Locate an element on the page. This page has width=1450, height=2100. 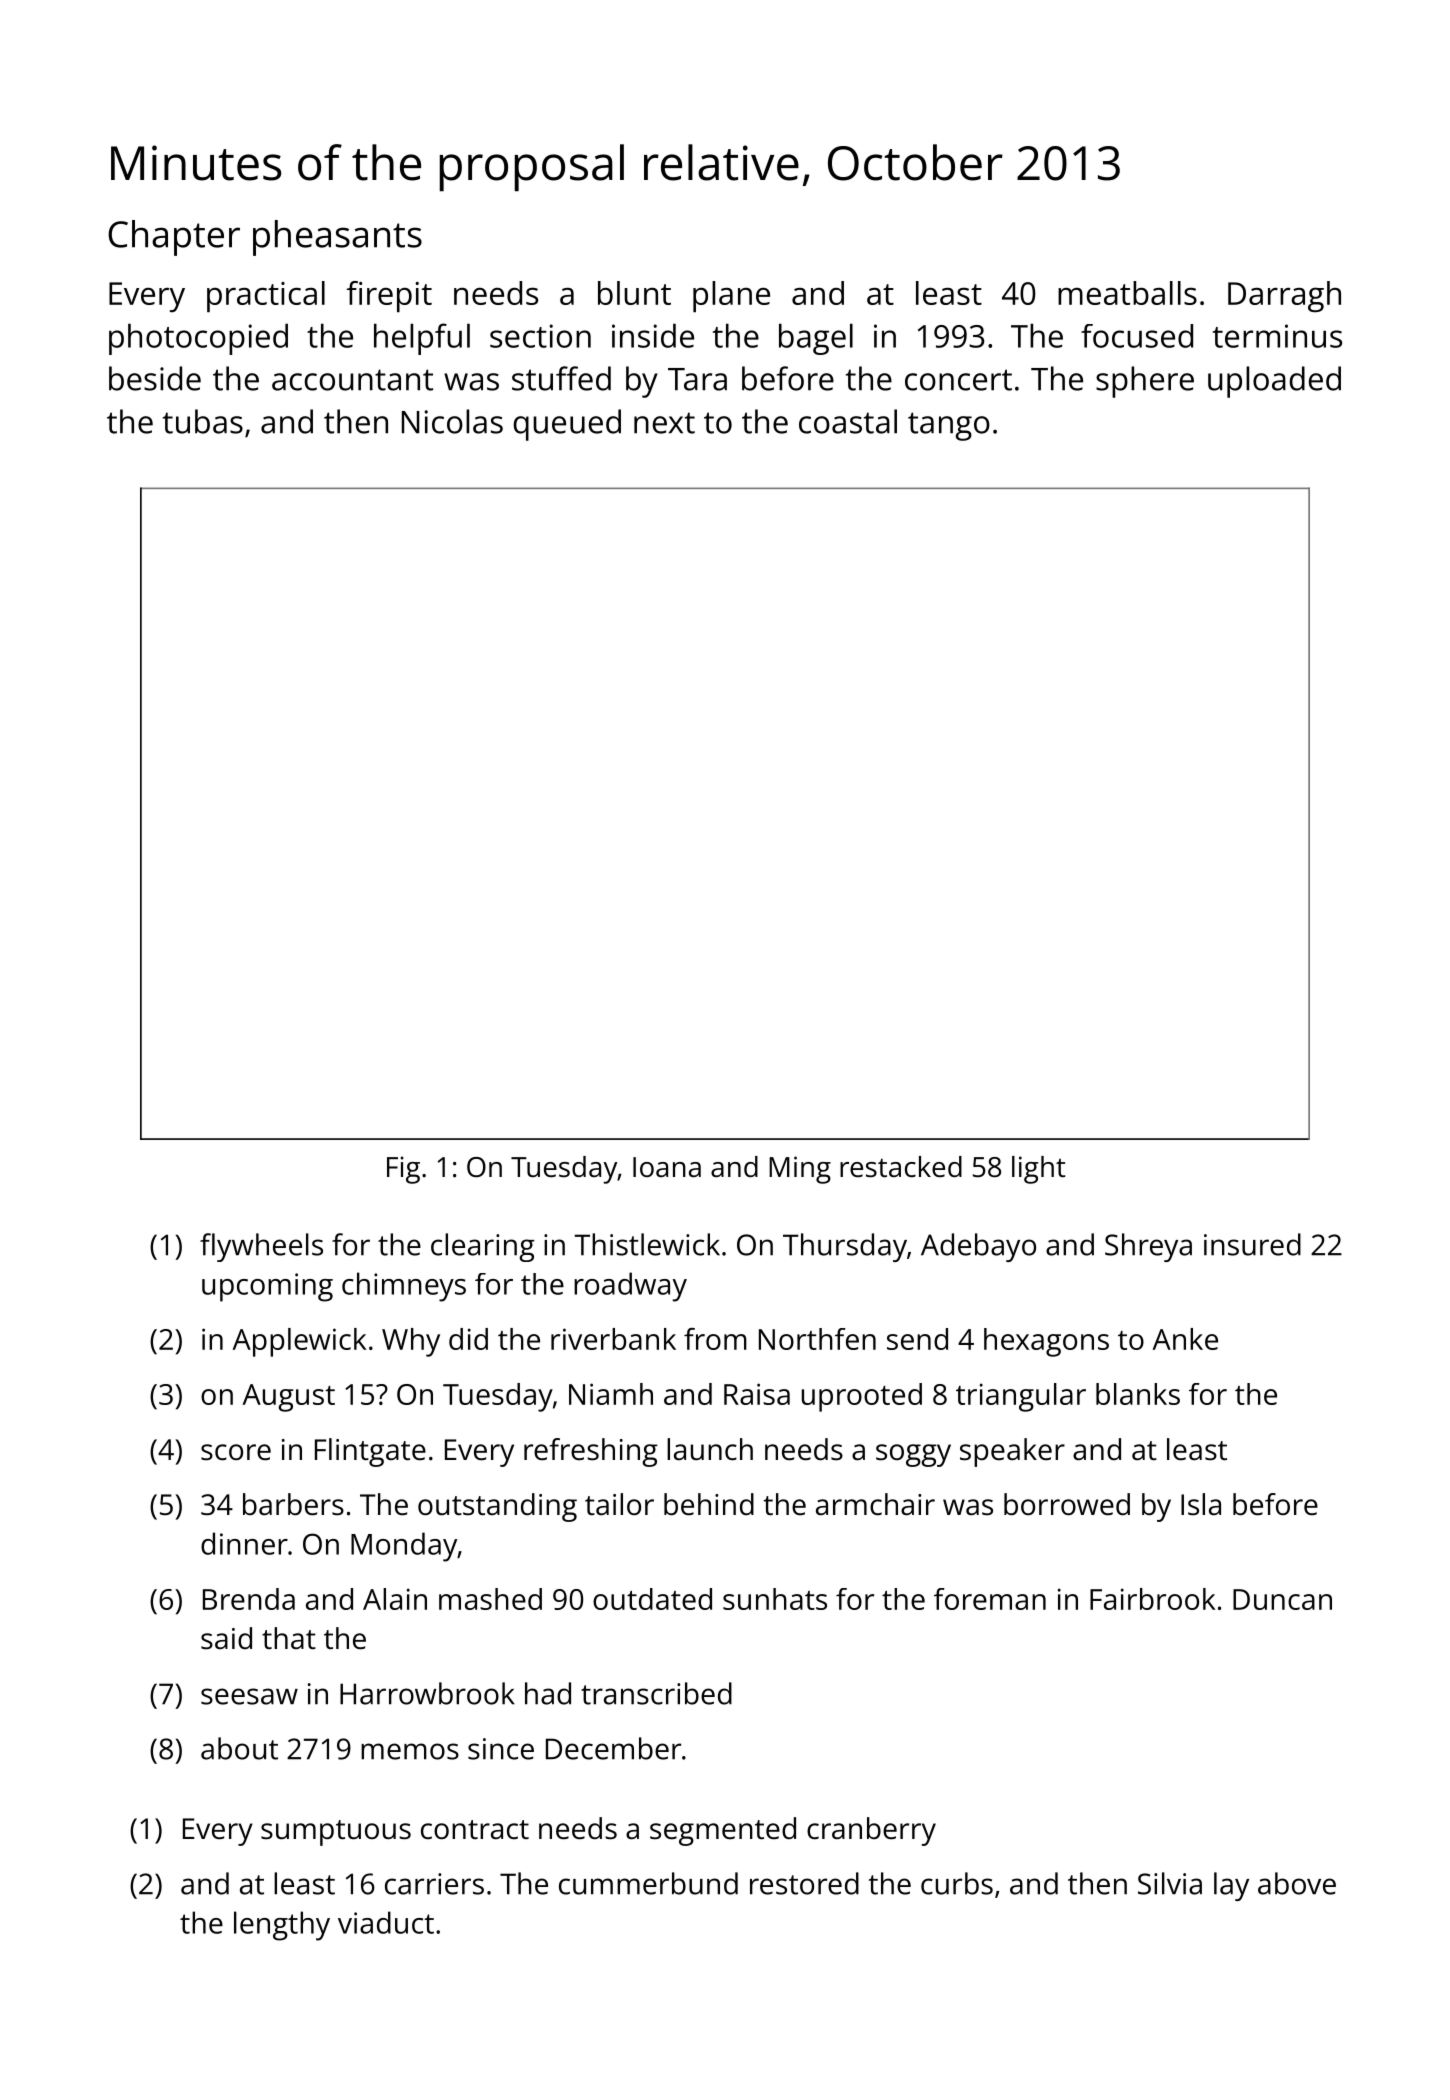
Raisa is located at coordinates (757, 1394).
